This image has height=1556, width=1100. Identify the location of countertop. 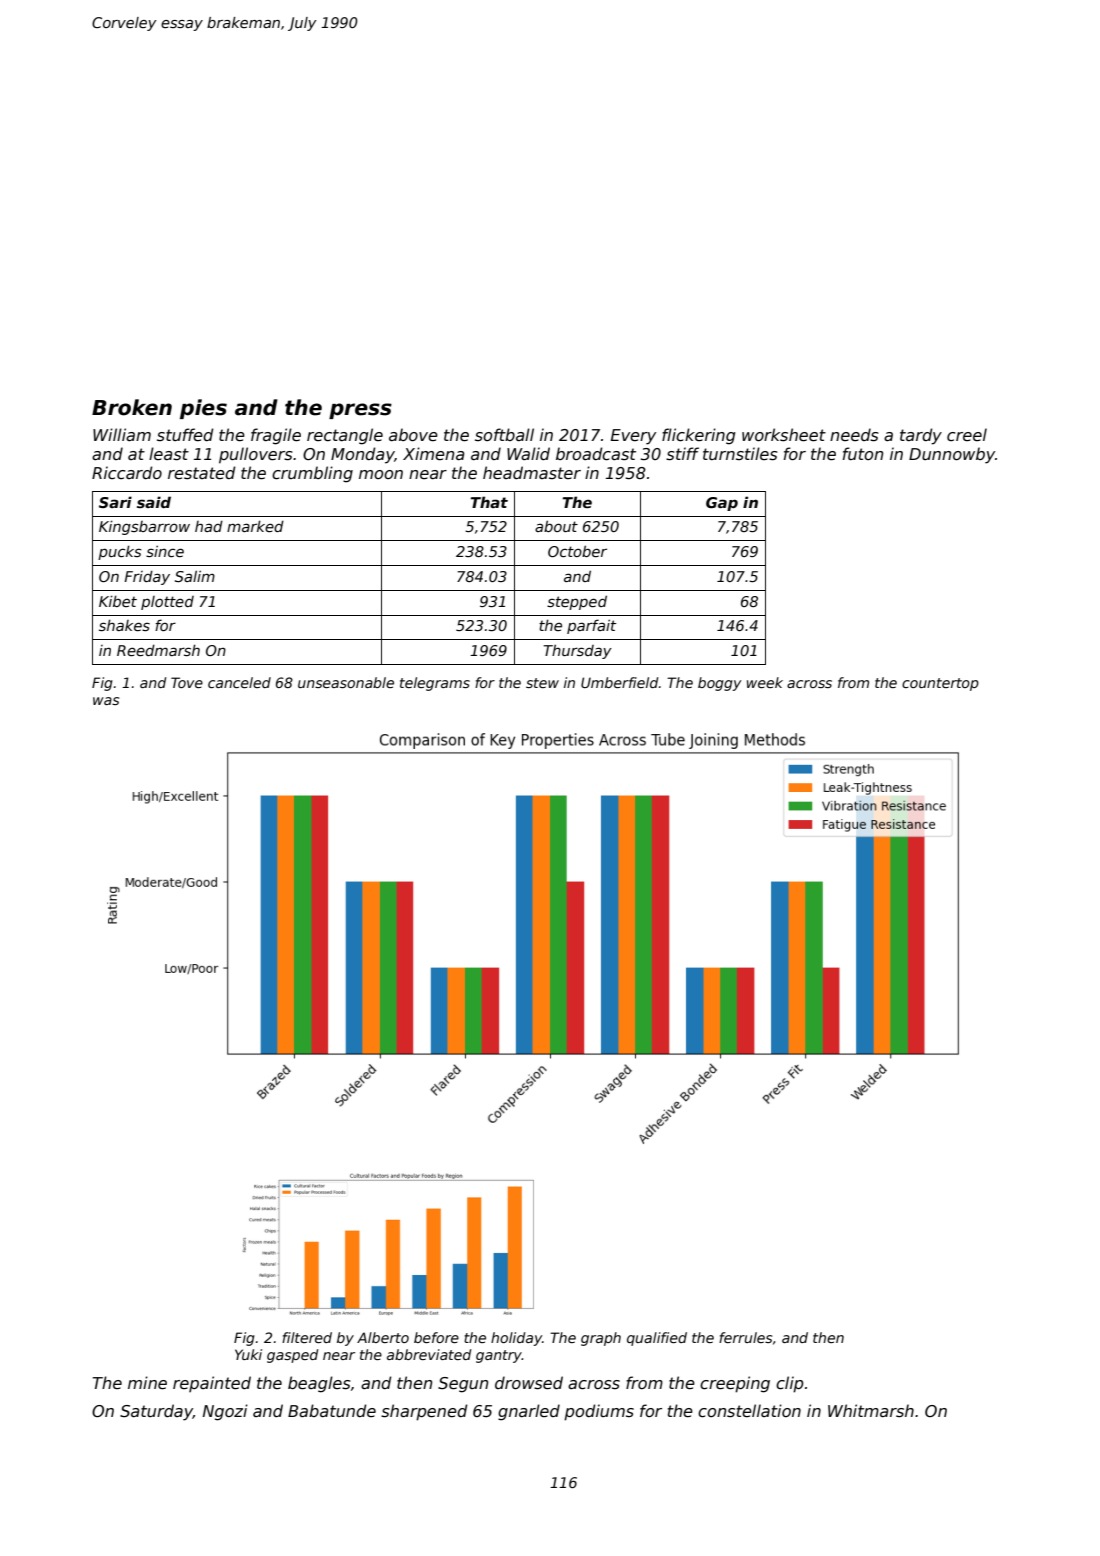
(940, 684).
